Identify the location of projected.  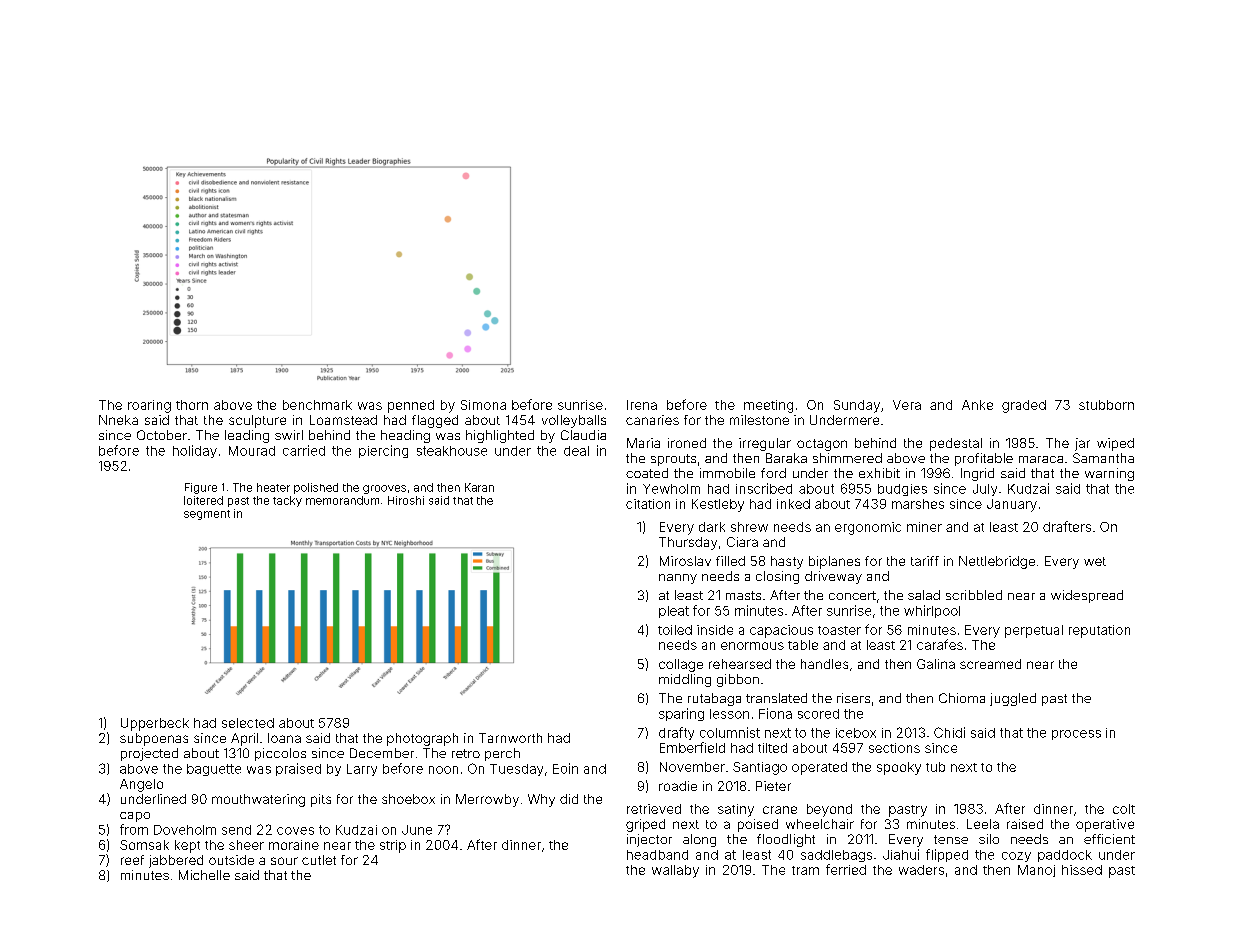
(149, 754).
